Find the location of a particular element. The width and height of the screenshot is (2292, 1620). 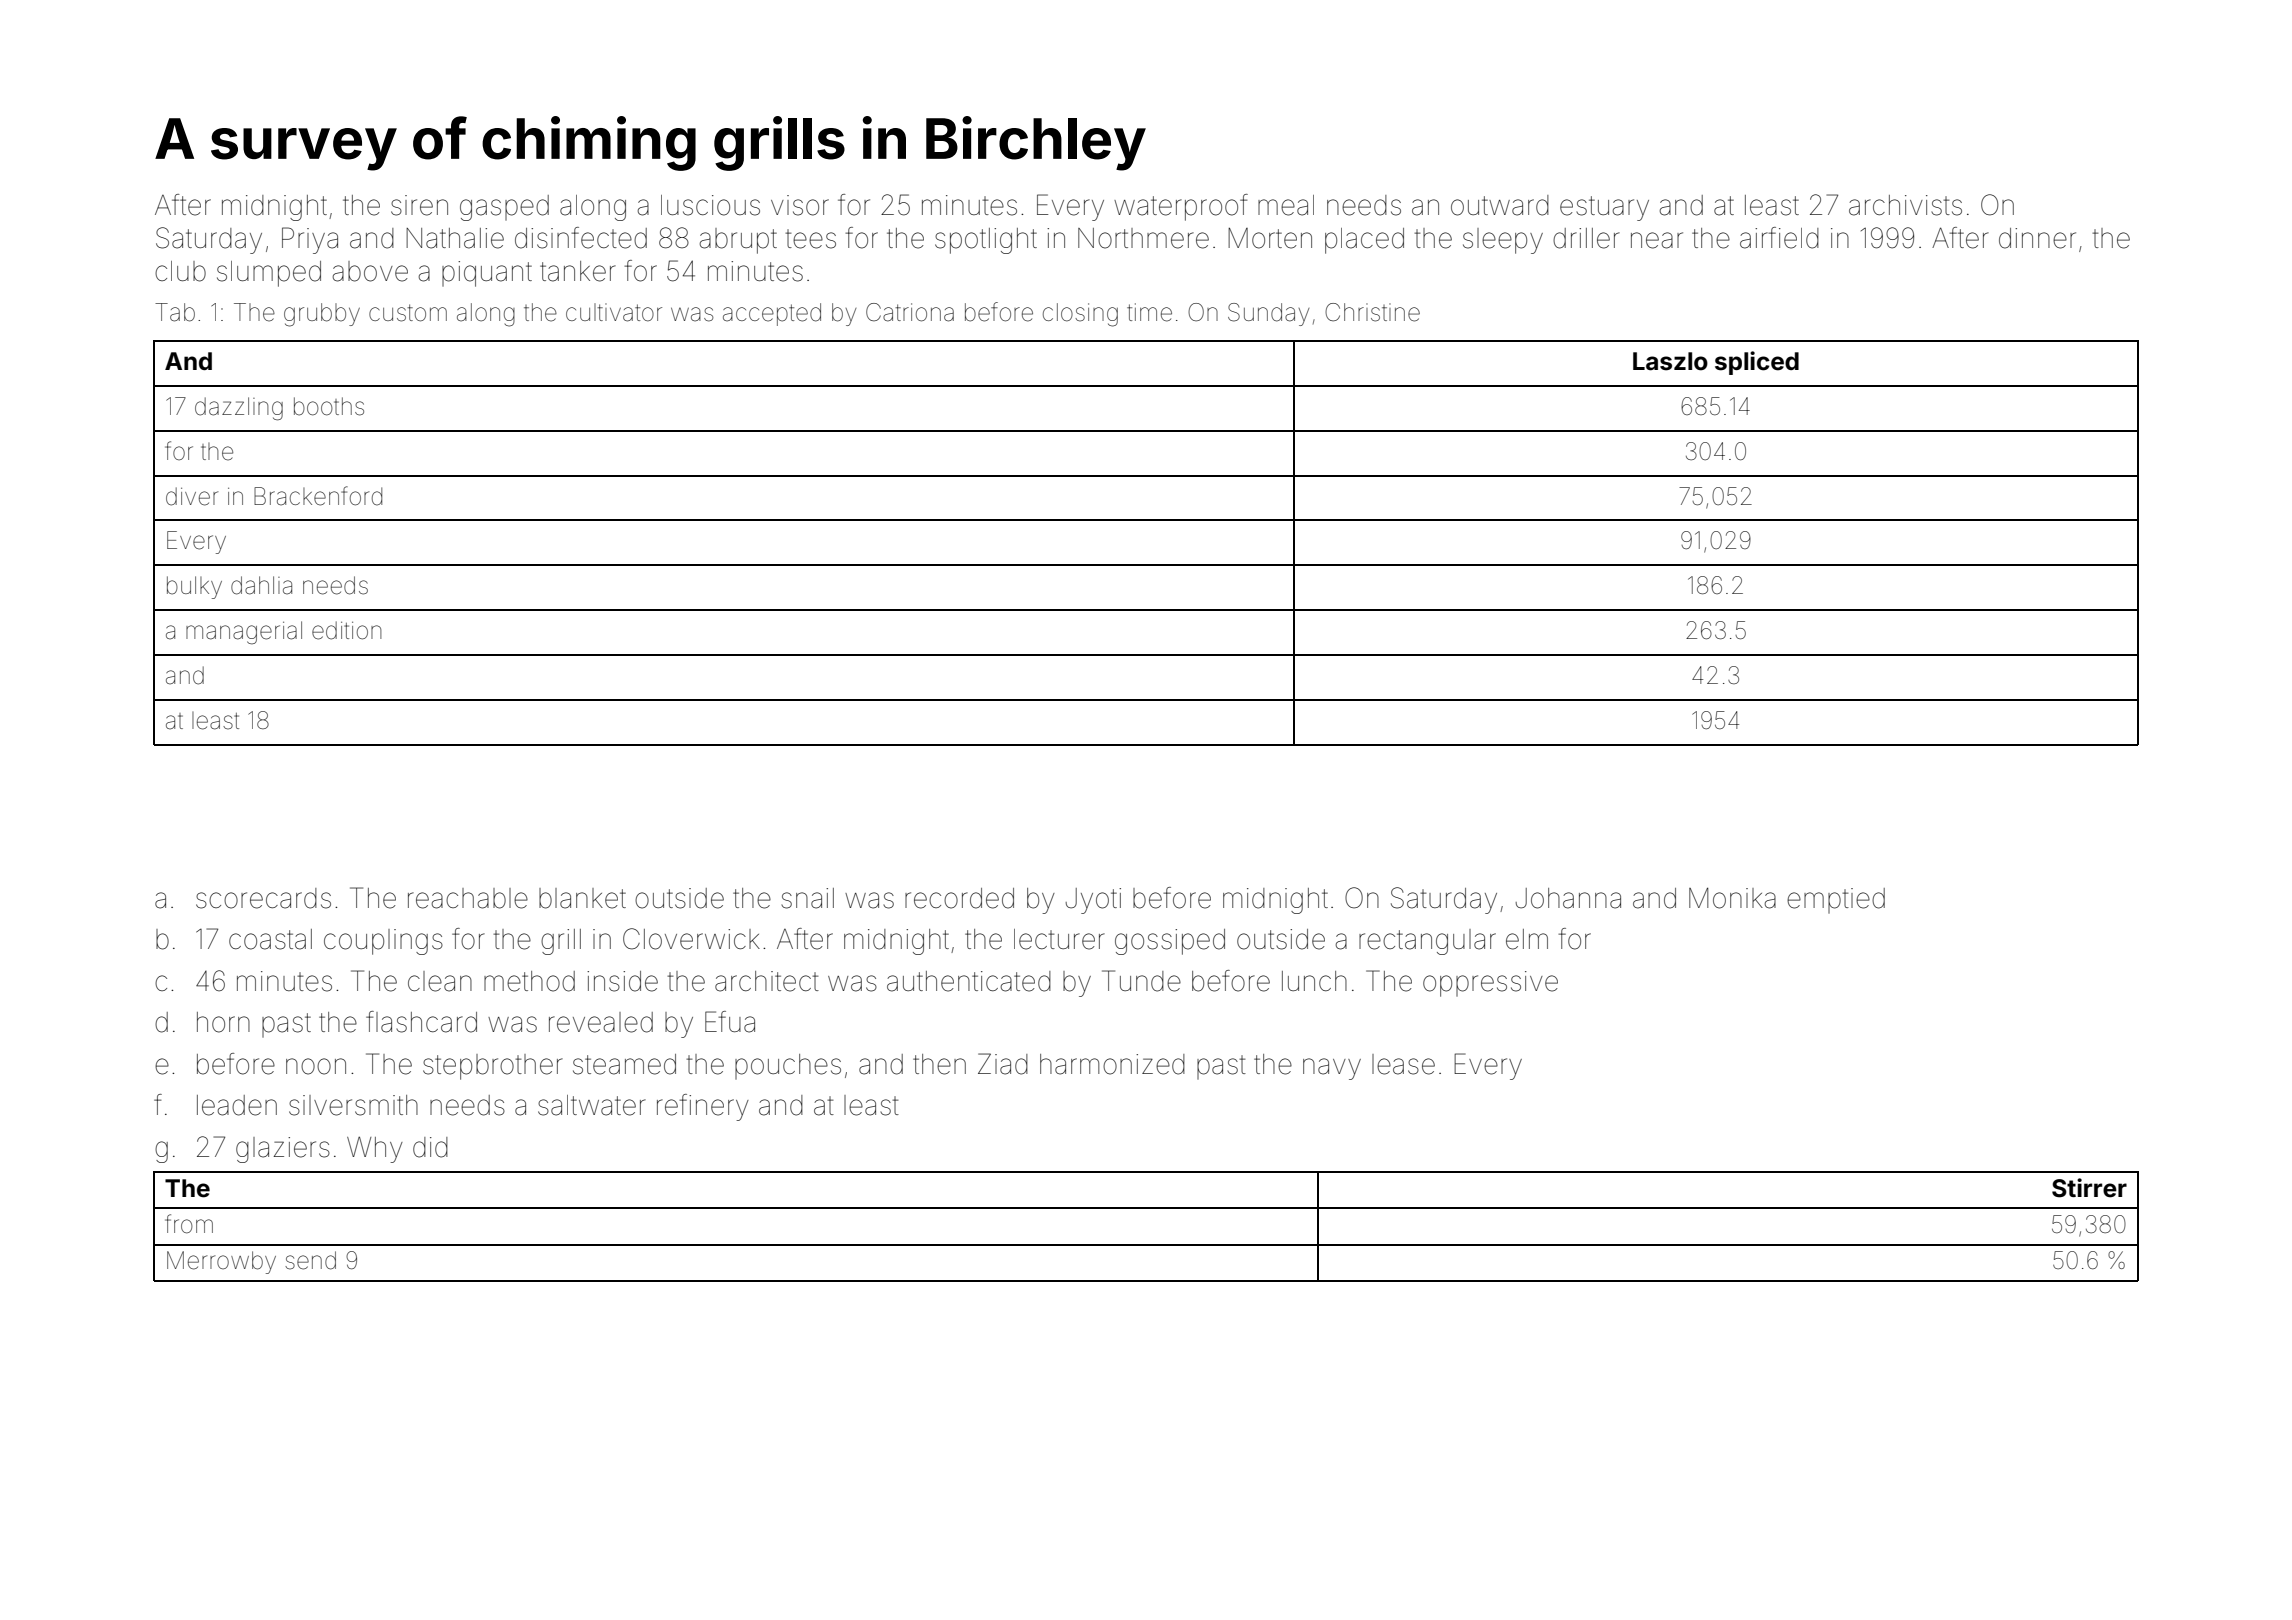

dinner is located at coordinates (2037, 238).
